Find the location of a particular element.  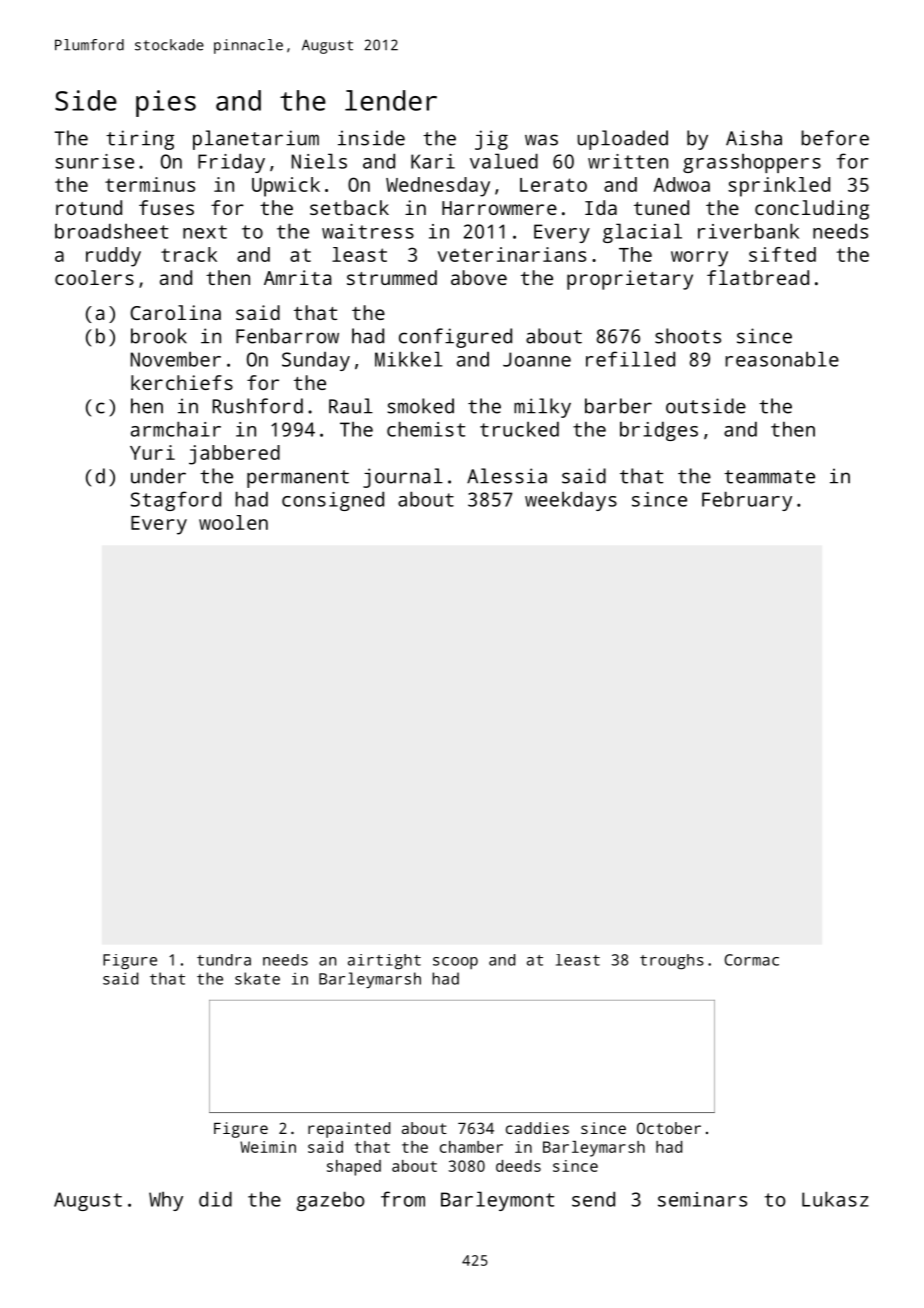

coolers is located at coordinates (94, 277).
